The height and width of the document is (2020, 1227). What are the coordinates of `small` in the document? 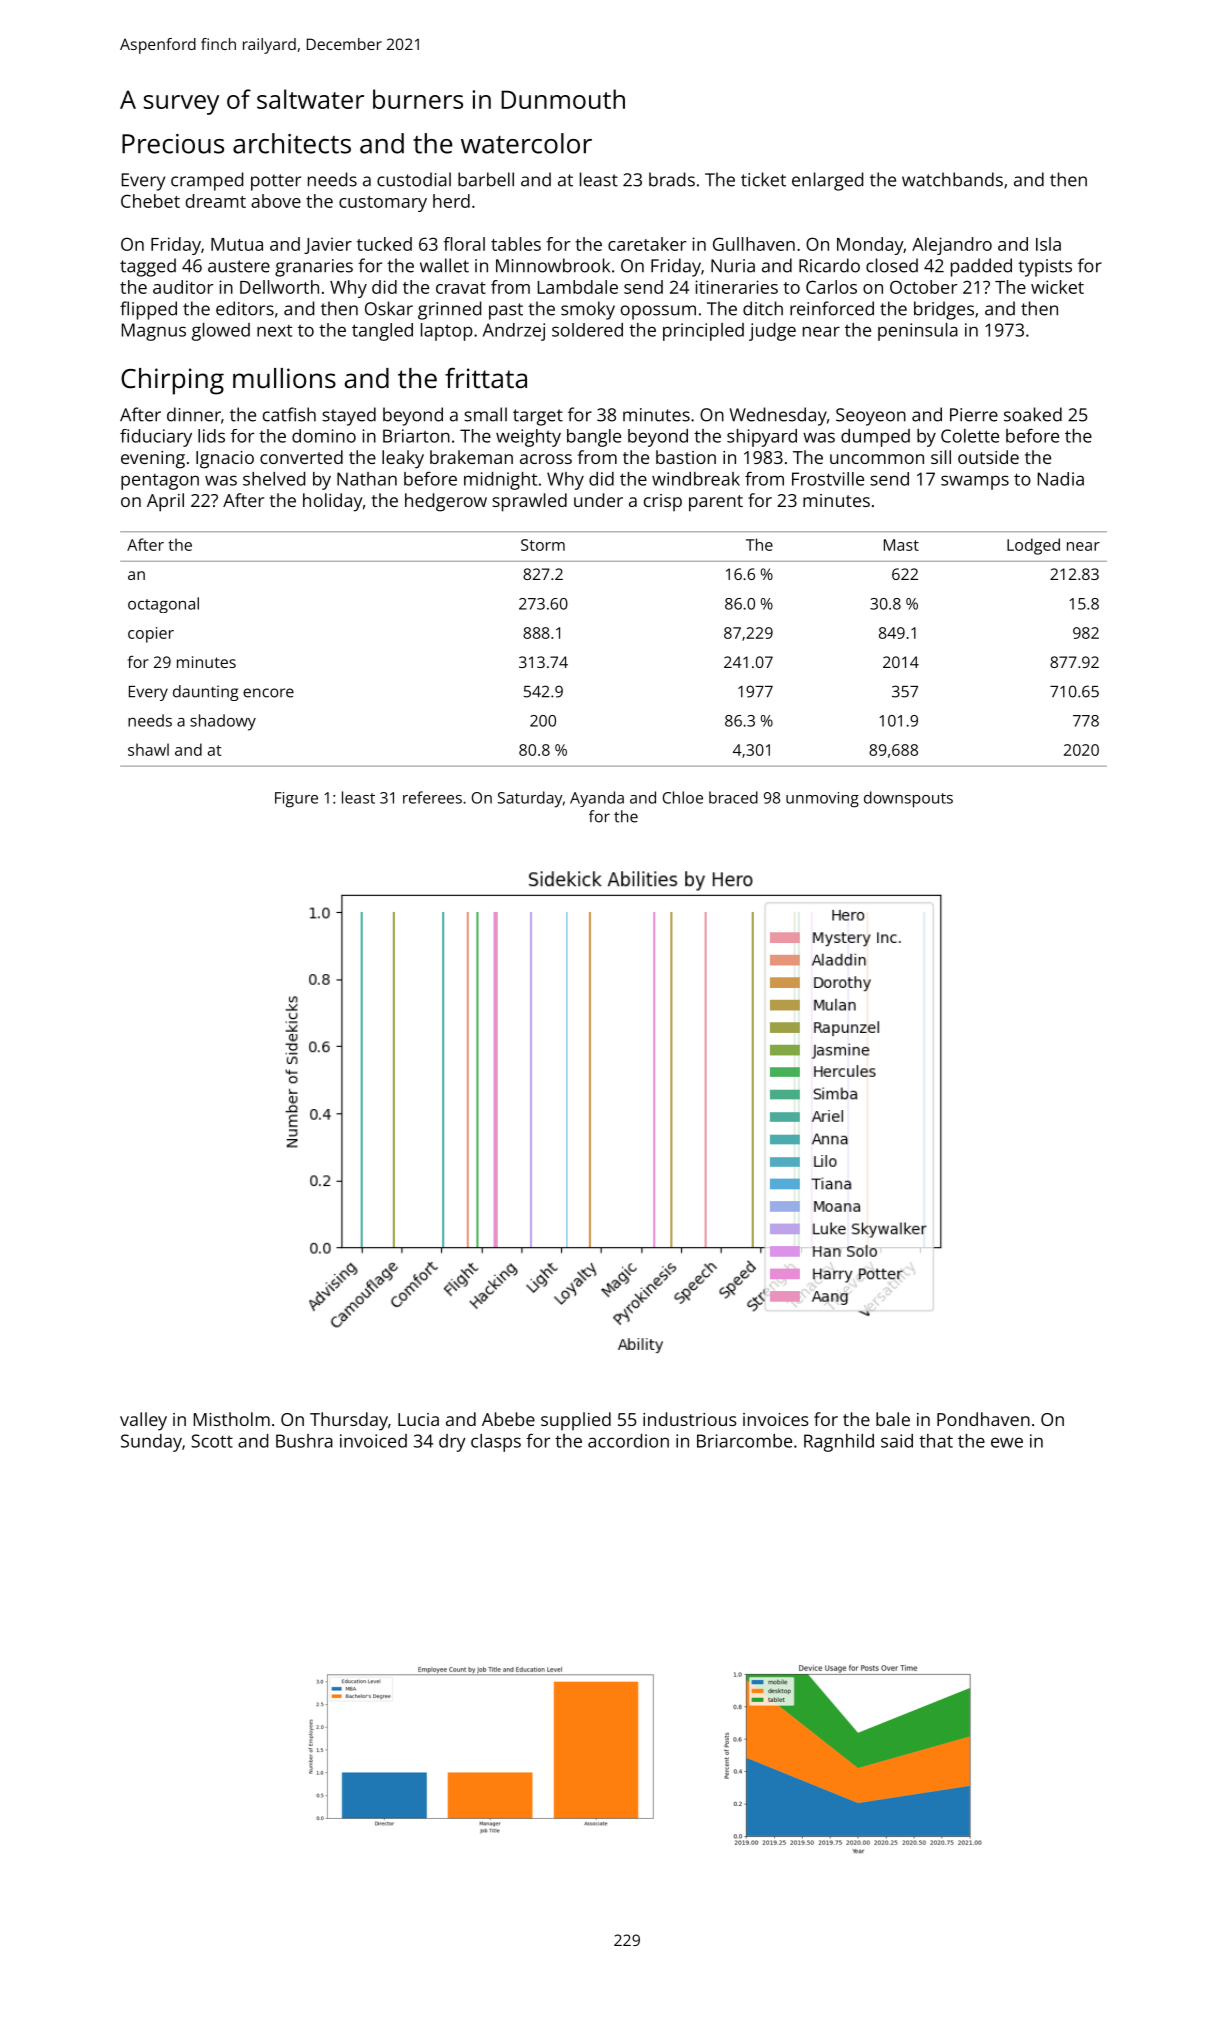 It's located at (485, 414).
